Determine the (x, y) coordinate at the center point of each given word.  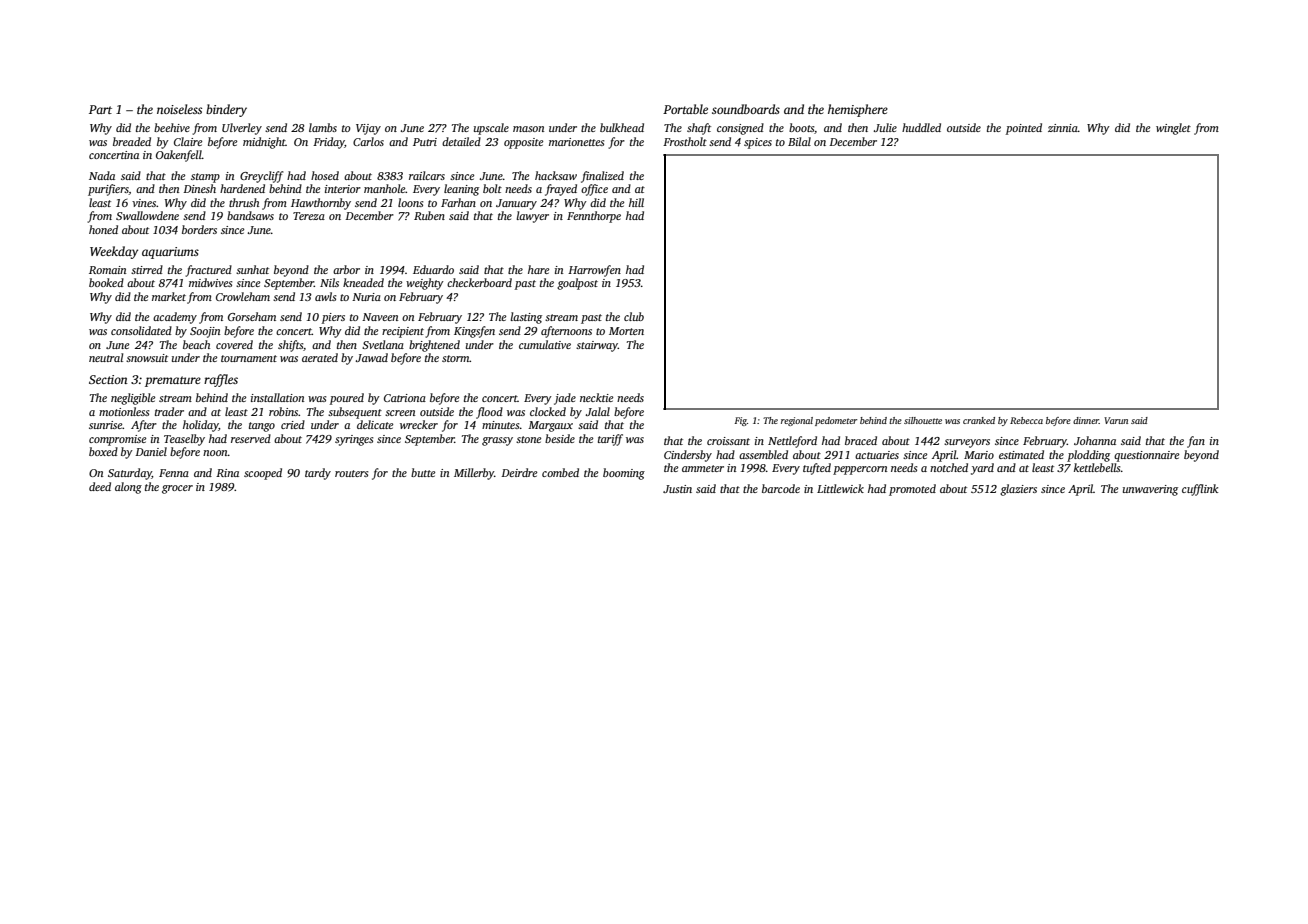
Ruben (429, 215)
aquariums (170, 253)
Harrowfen (594, 271)
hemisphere (858, 110)
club (634, 316)
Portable (685, 109)
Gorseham (252, 316)
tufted (817, 469)
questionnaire (1146, 456)
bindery (226, 110)
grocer (177, 489)
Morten (626, 331)
